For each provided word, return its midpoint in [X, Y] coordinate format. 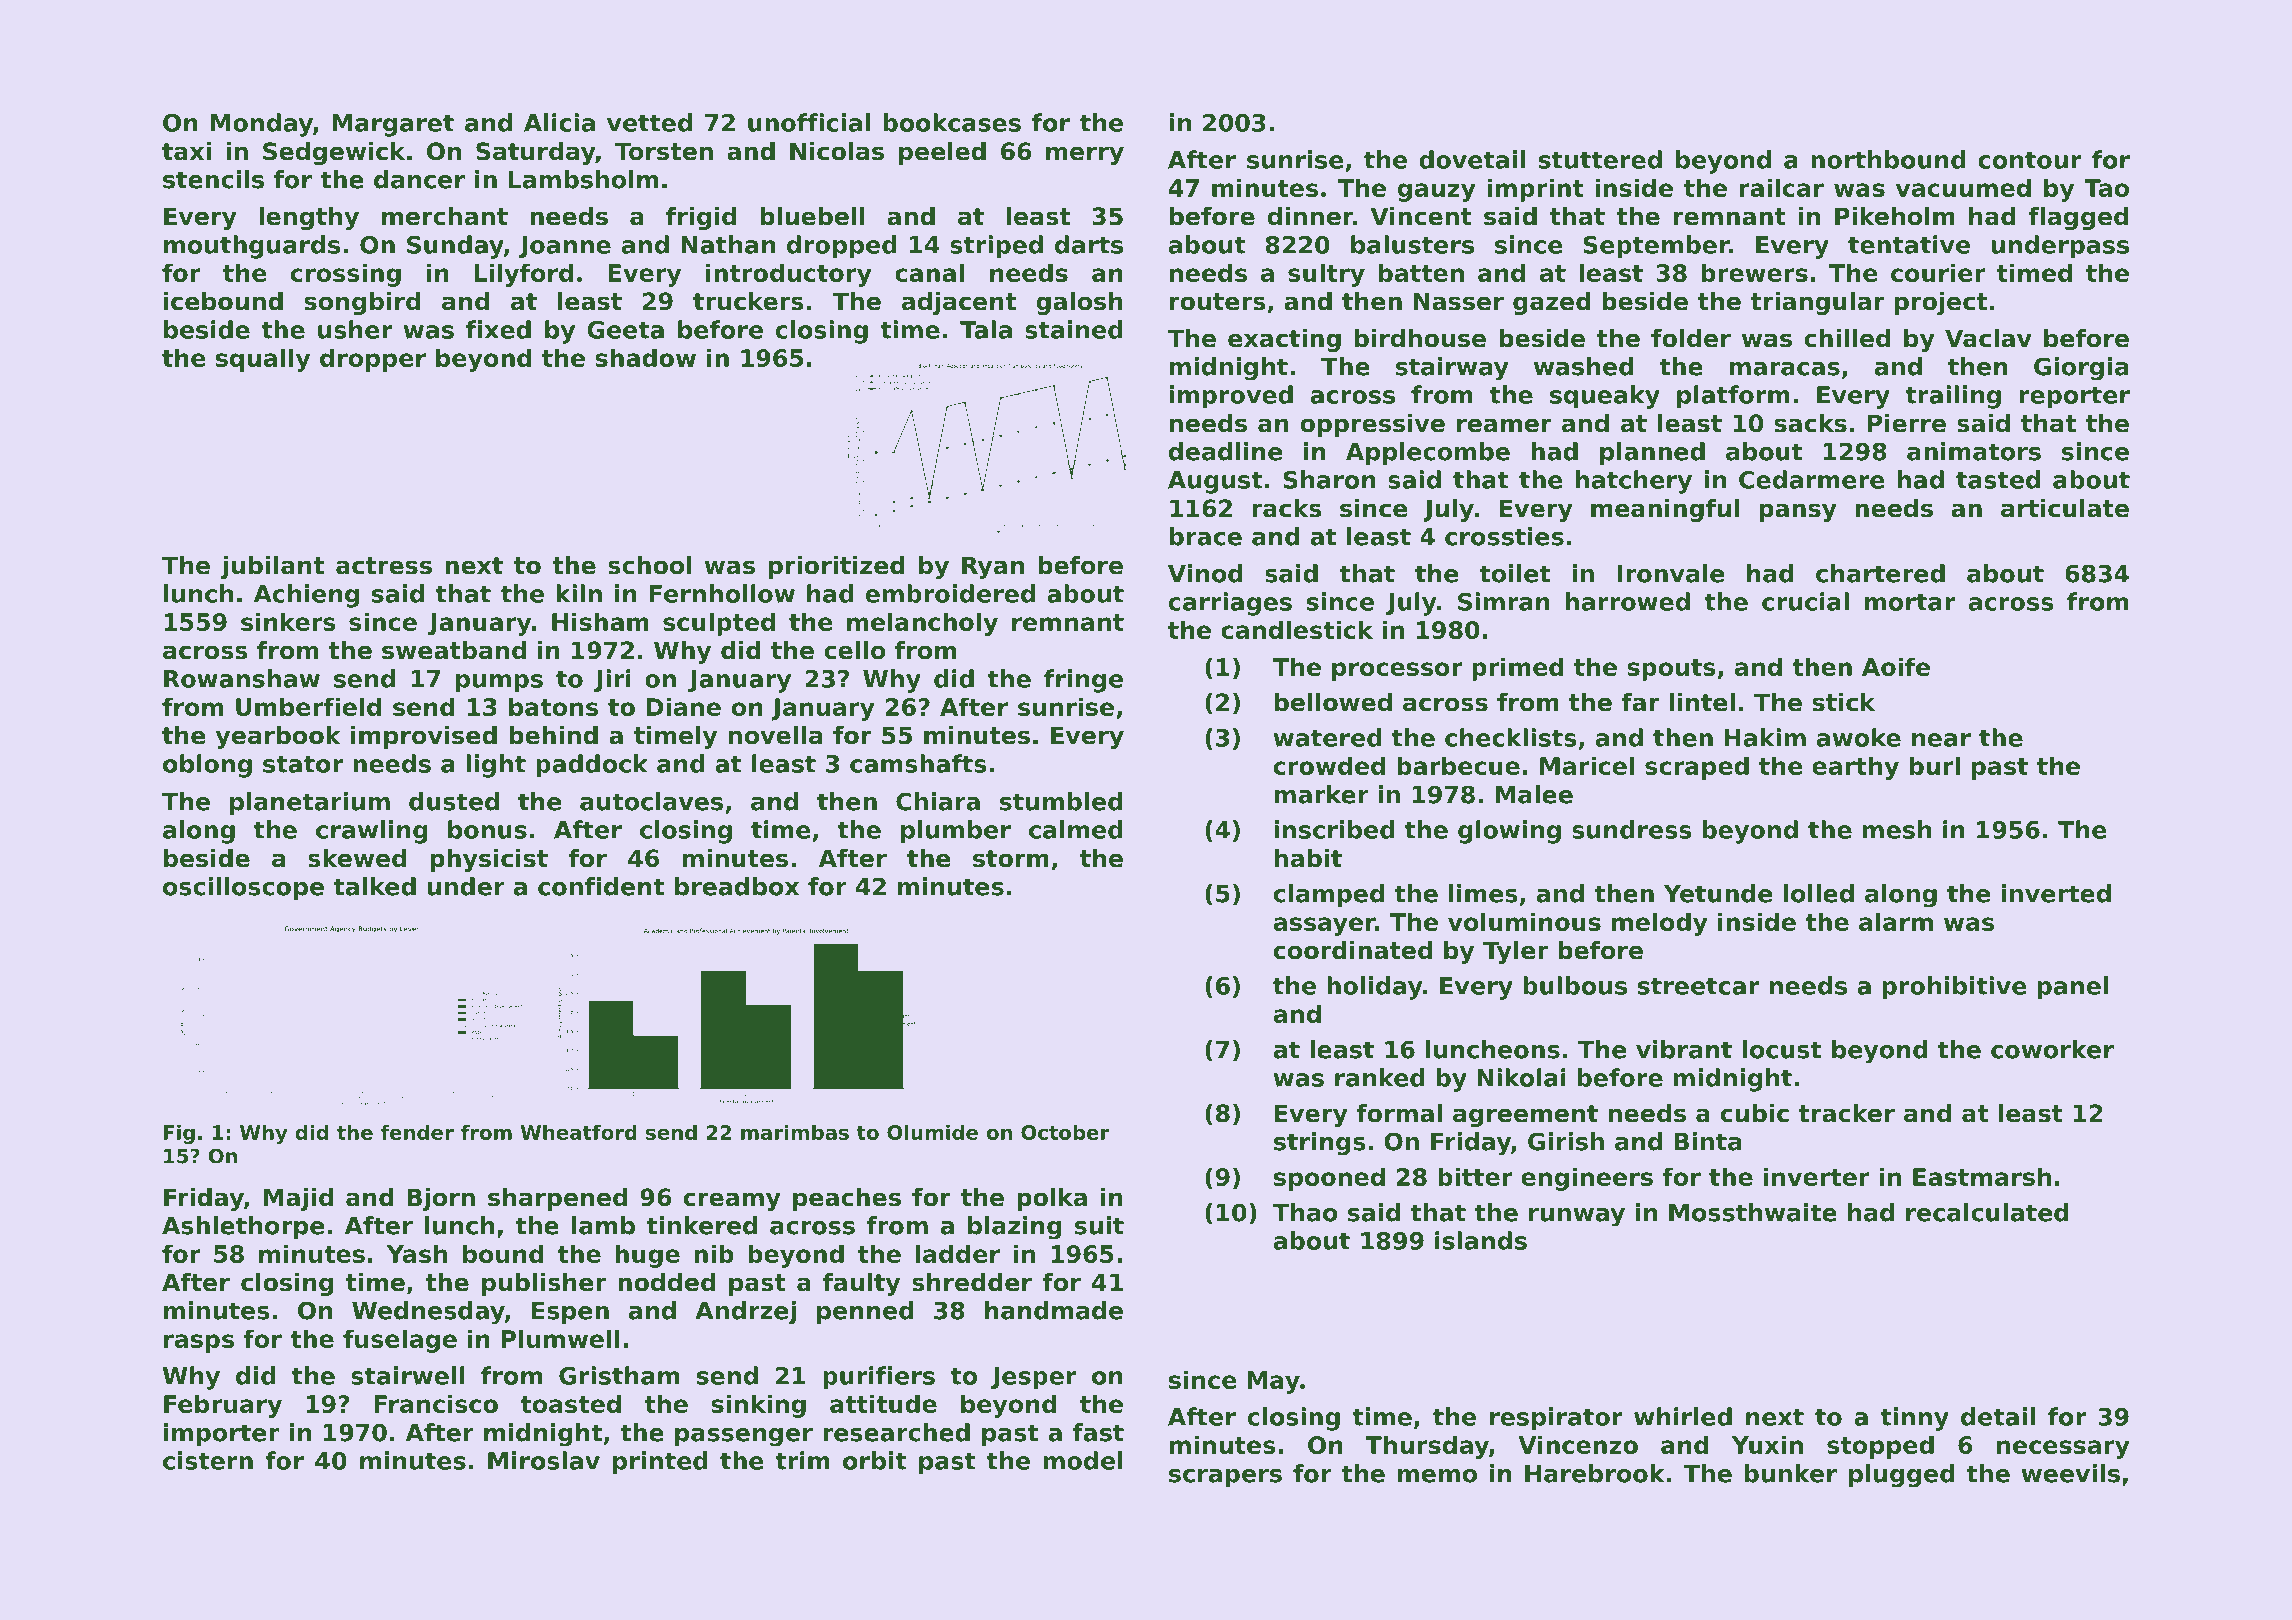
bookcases [952, 122]
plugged [1902, 1476]
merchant [445, 216]
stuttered [1600, 159]
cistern [208, 1460]
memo [1437, 1476]
